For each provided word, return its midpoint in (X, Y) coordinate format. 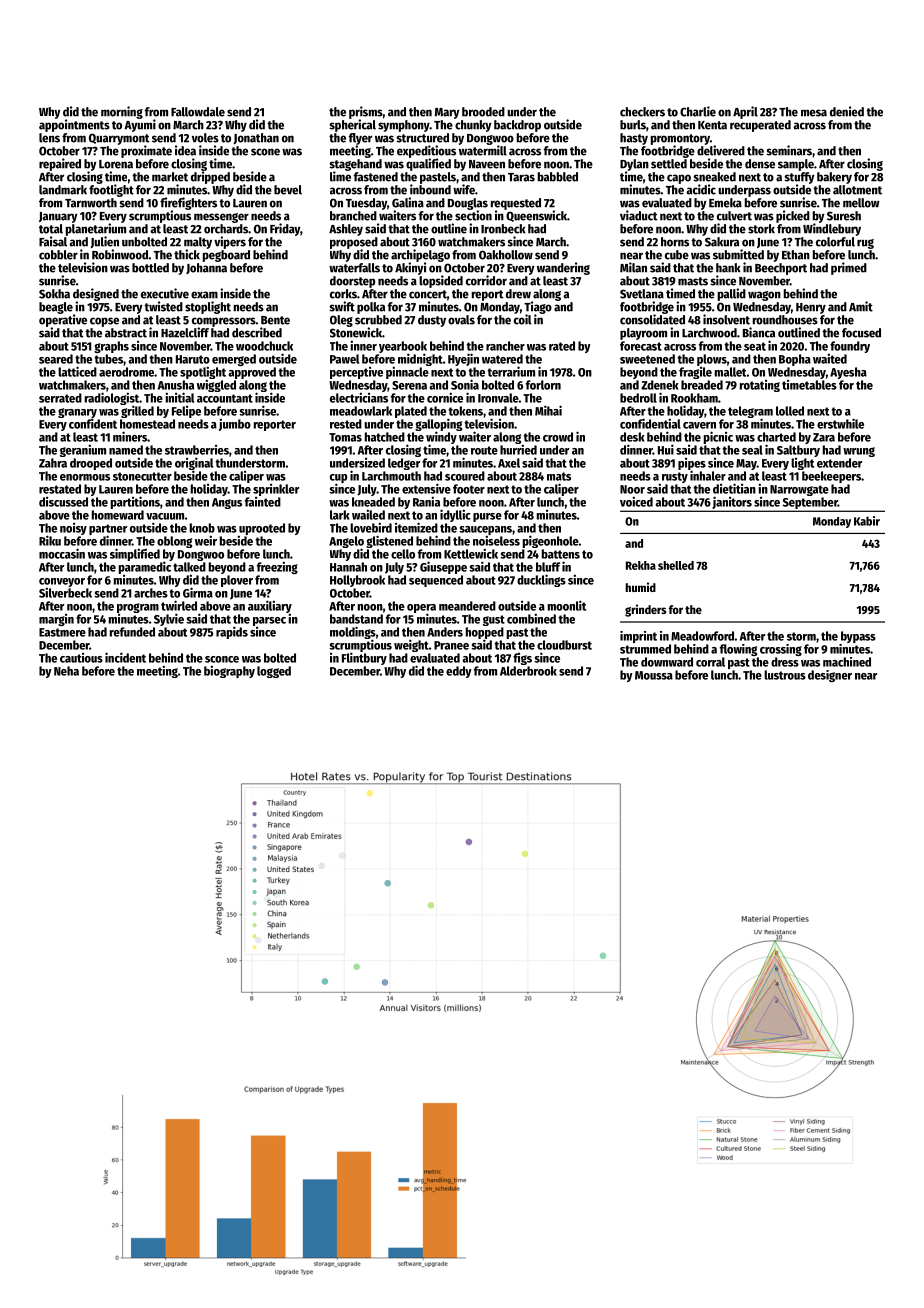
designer (830, 676)
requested (516, 204)
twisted (163, 306)
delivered (721, 150)
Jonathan (256, 138)
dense (760, 164)
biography (229, 671)
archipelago (420, 255)
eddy (459, 672)
